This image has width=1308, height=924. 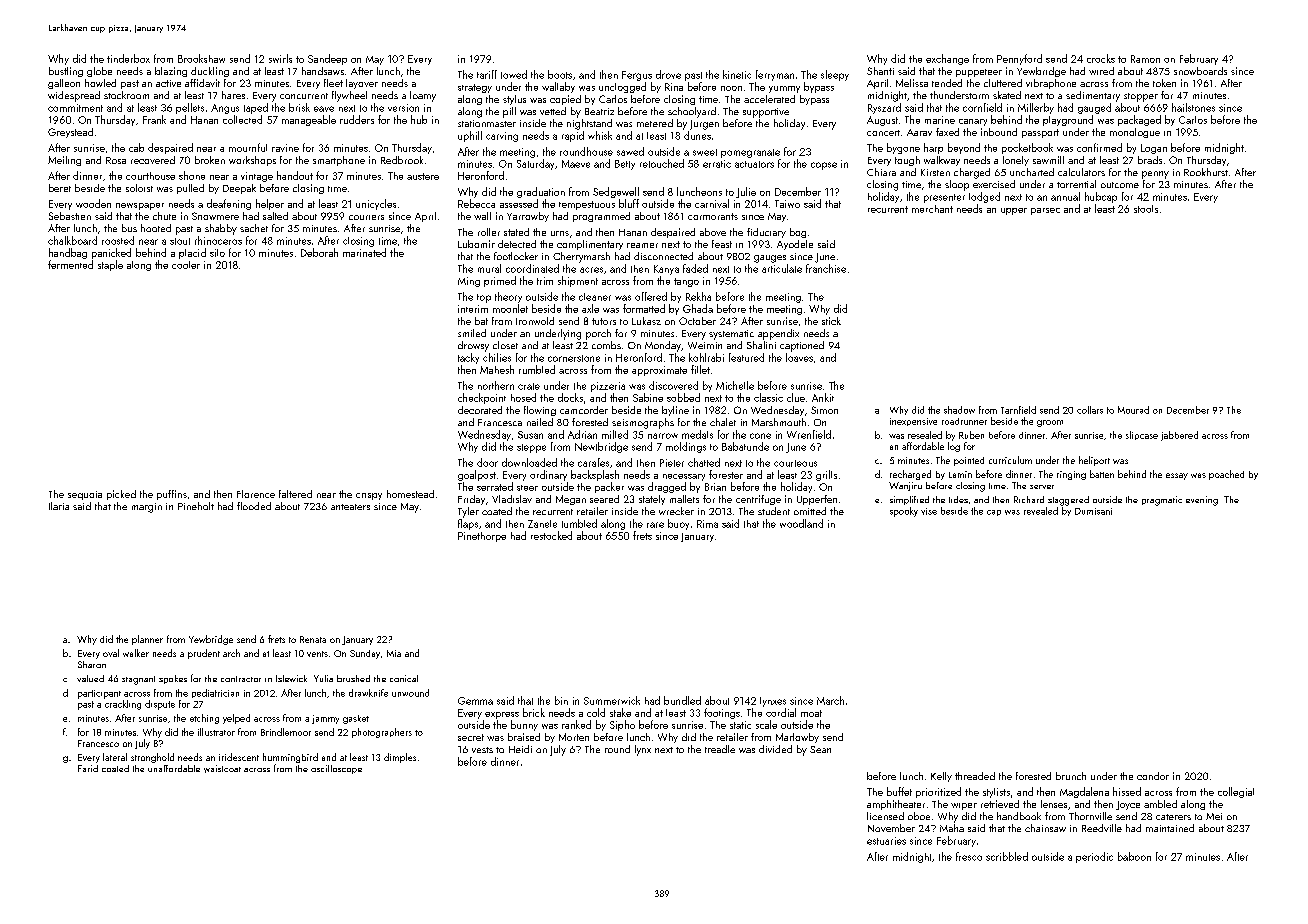 I want to click on fermented, so click(x=70, y=264).
